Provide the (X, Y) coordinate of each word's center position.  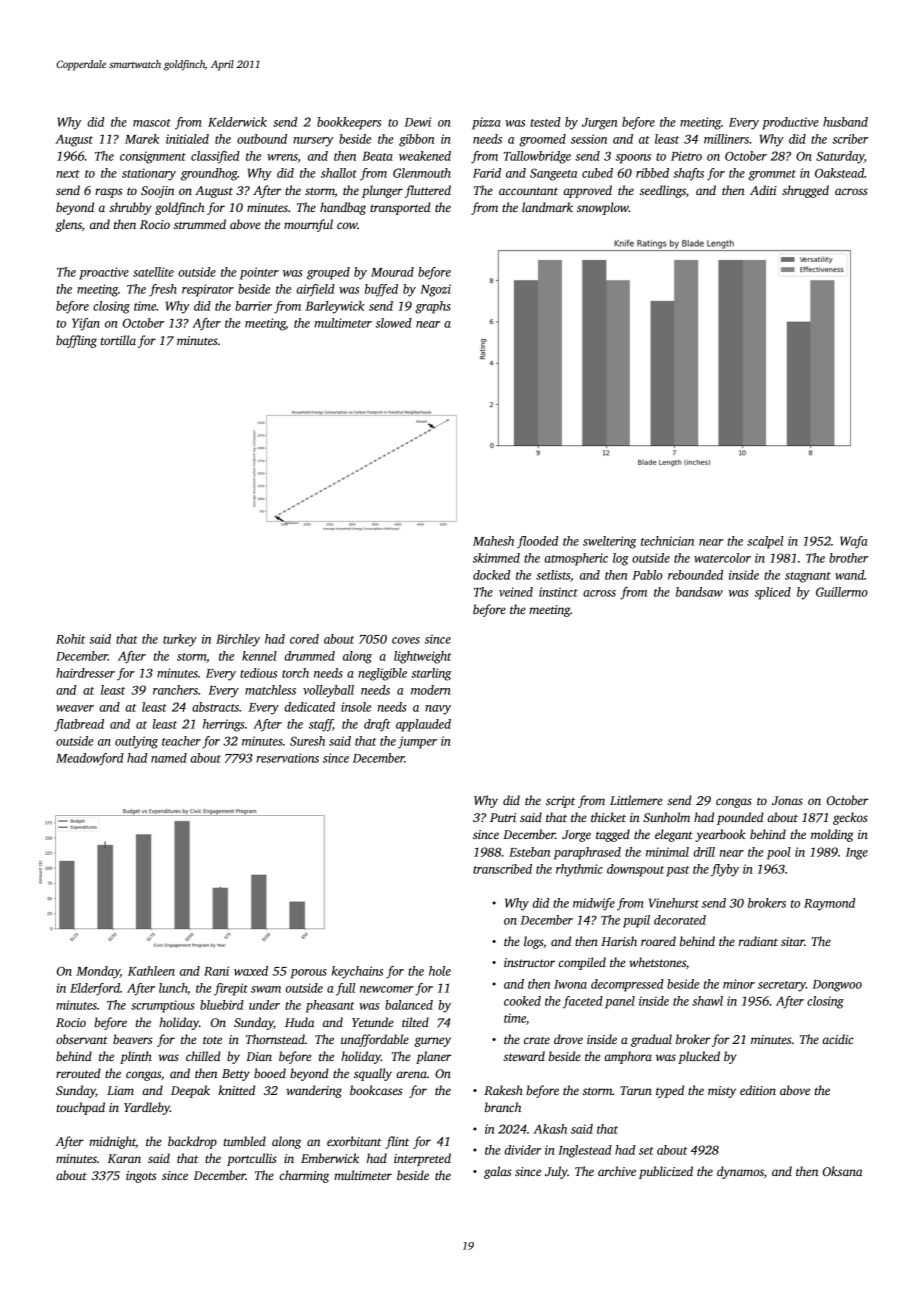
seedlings (663, 191)
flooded (537, 542)
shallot (339, 173)
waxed (251, 971)
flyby (725, 870)
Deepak (190, 1091)
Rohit (70, 639)
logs (533, 942)
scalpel (765, 542)
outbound (262, 139)
